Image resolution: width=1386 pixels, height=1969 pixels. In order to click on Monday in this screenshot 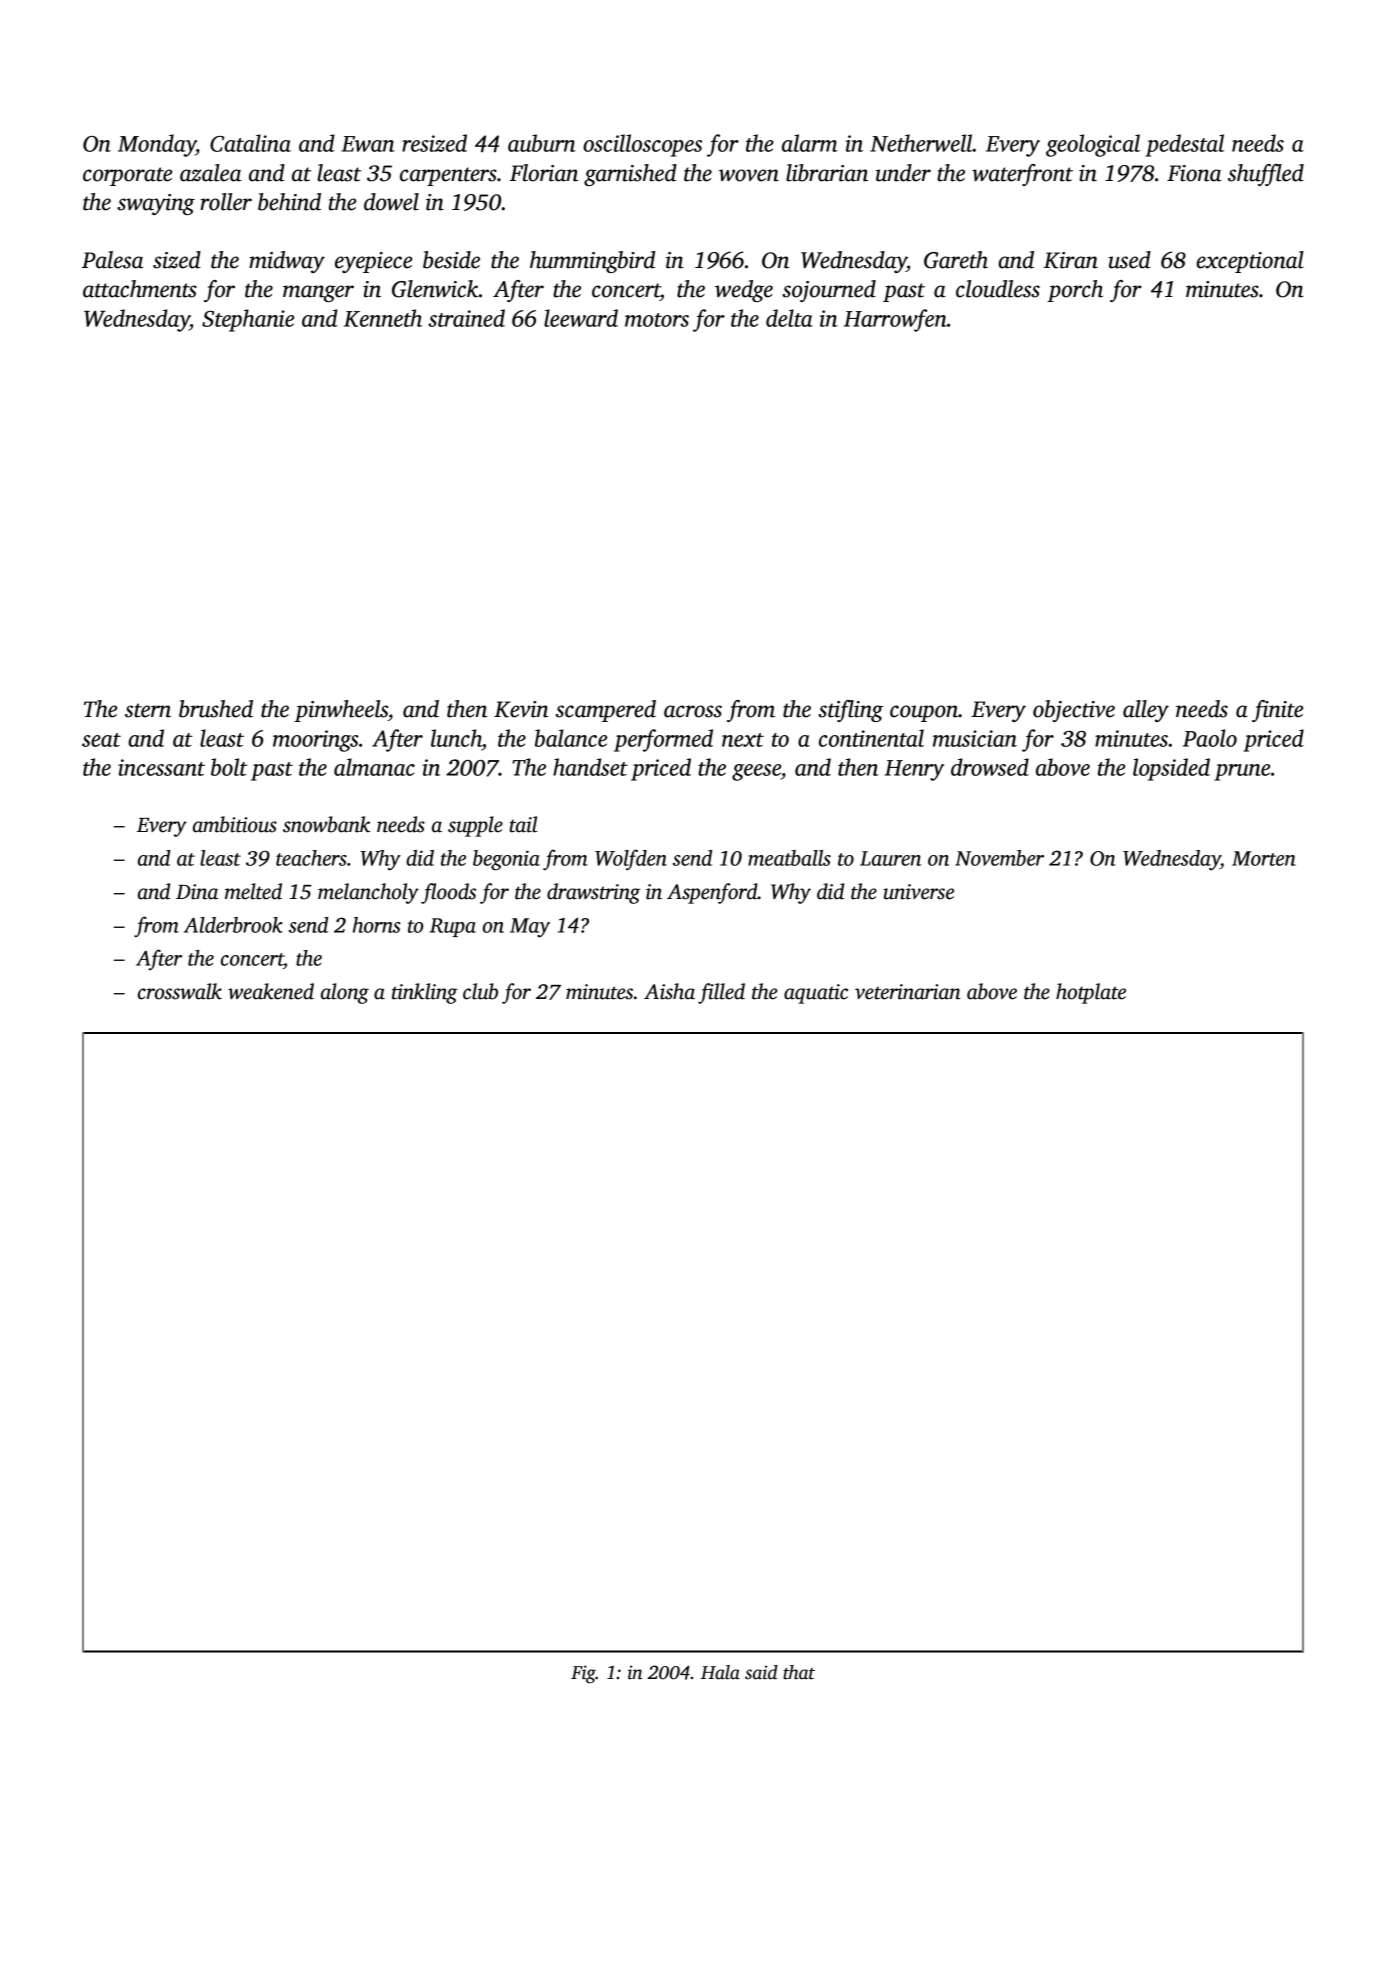, I will do `click(157, 145)`.
